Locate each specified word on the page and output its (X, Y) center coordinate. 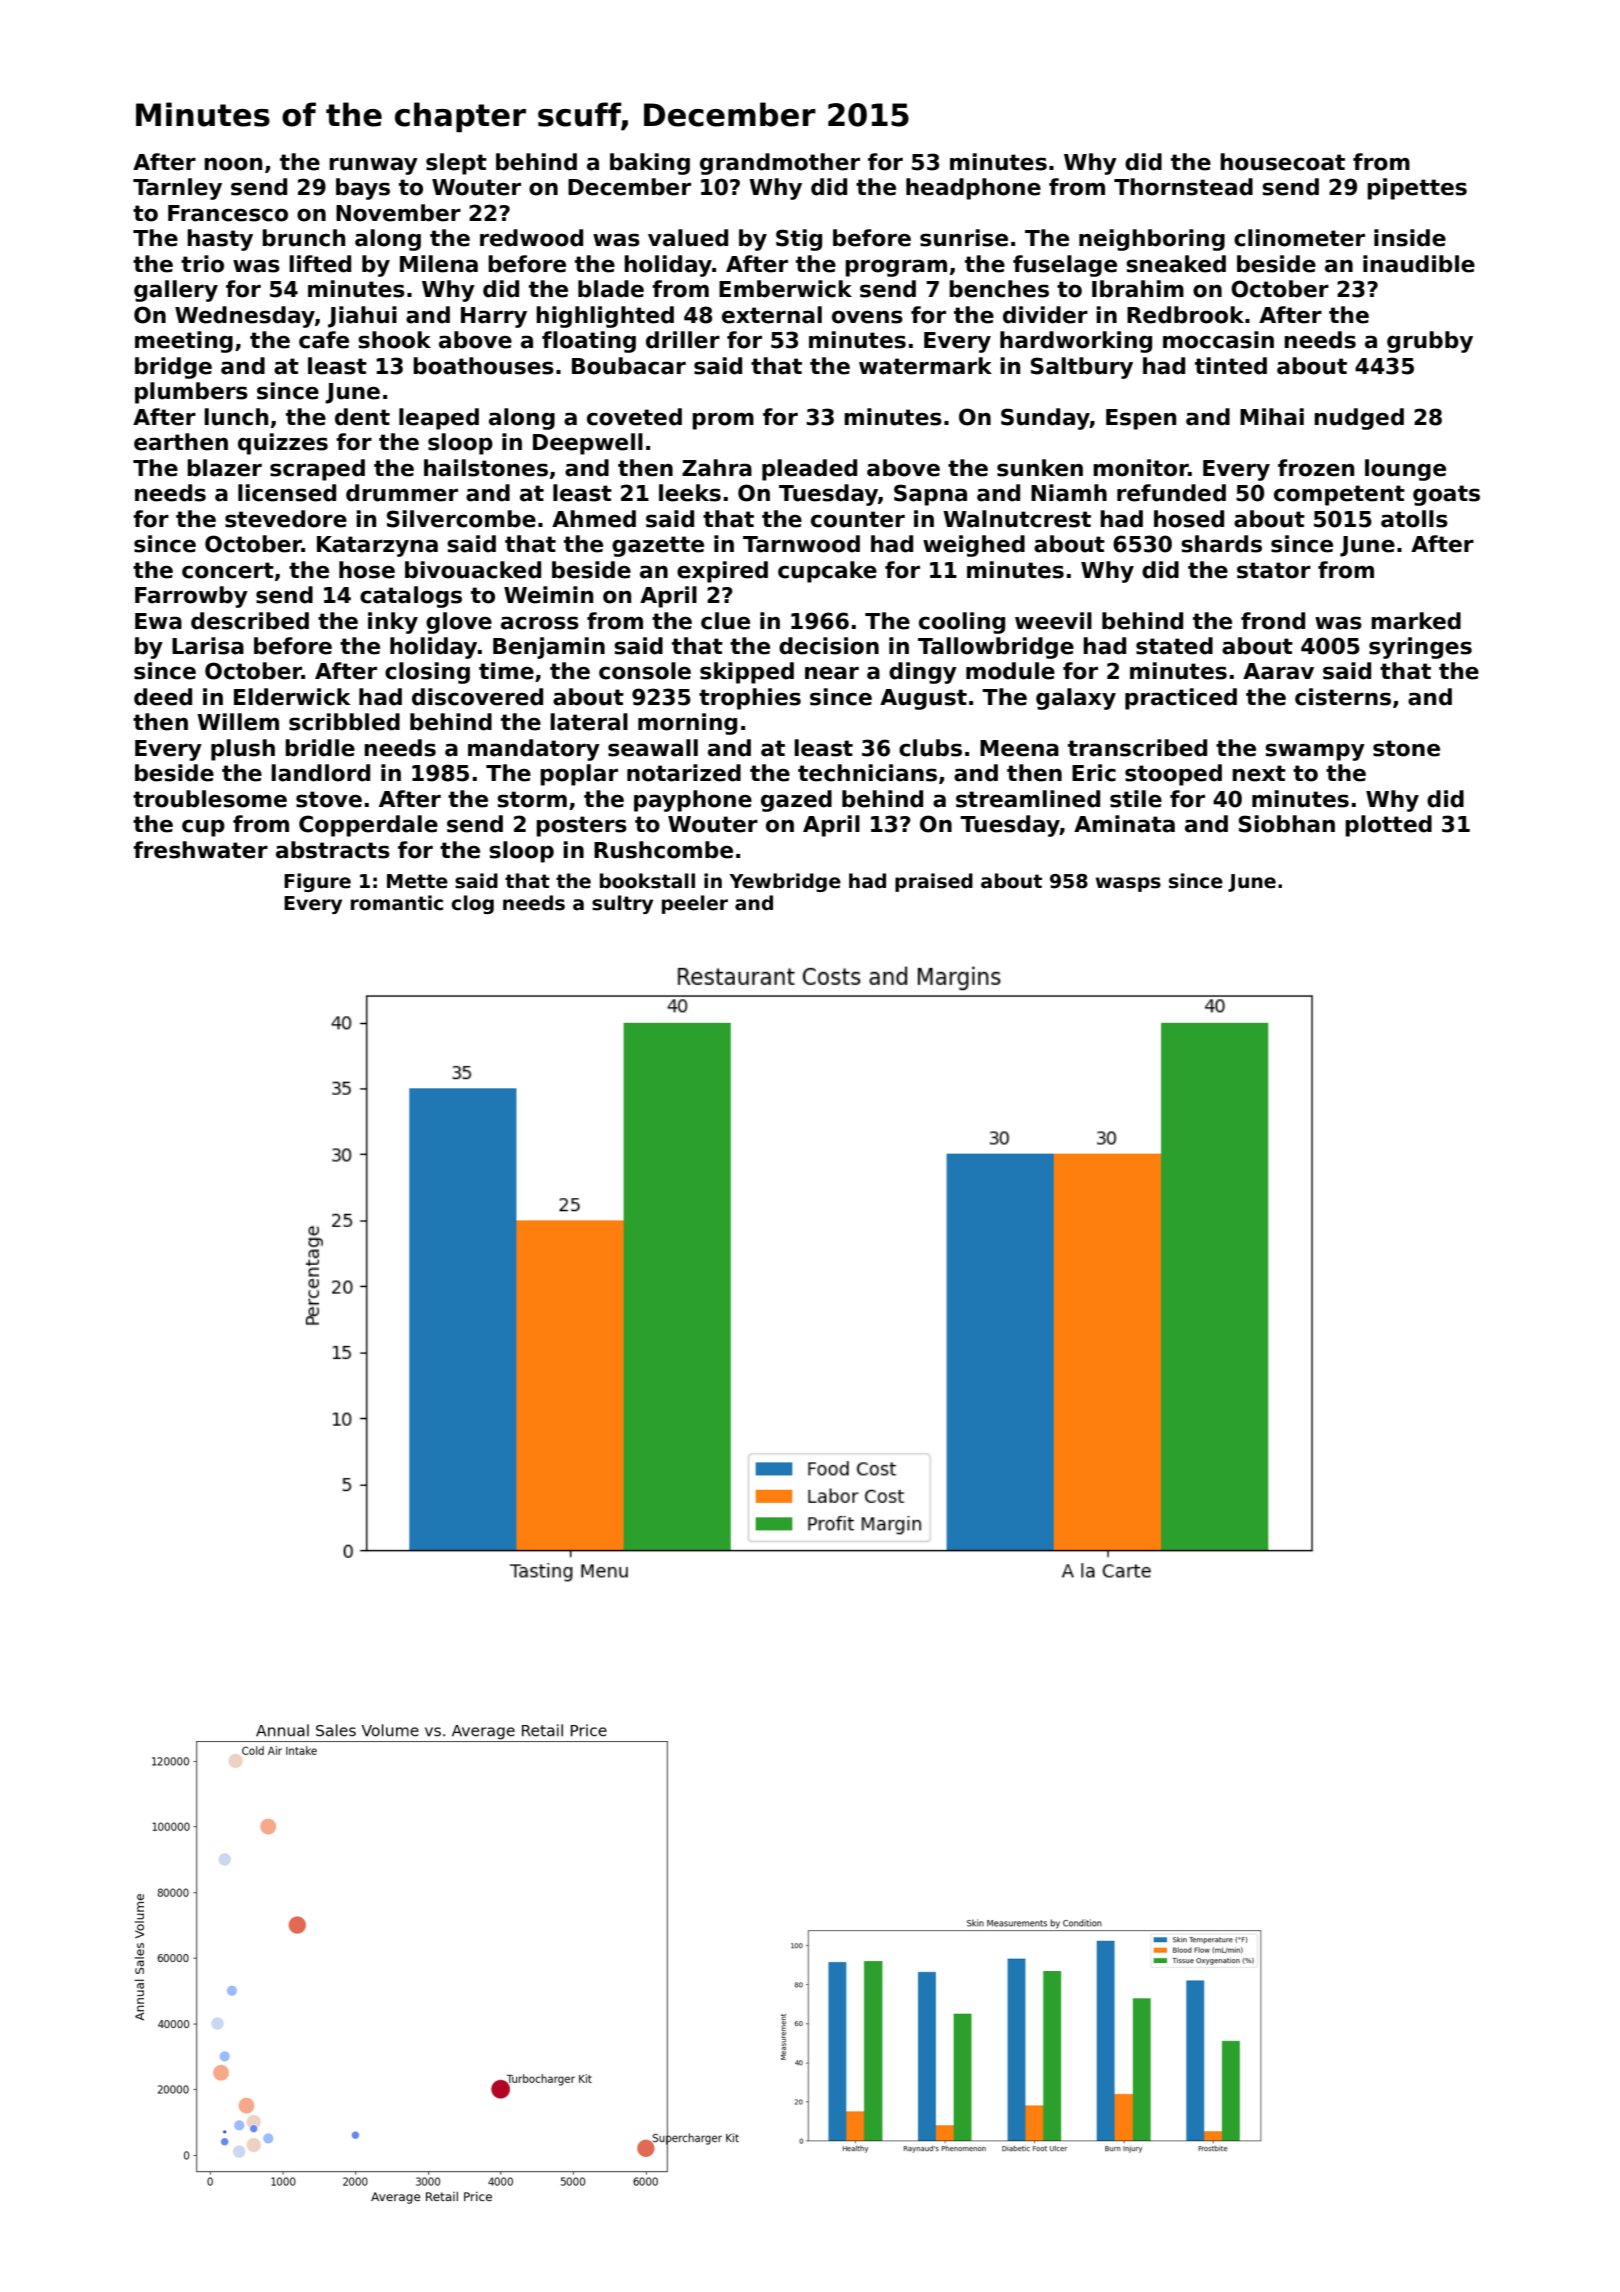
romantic (397, 903)
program (896, 268)
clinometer (1299, 238)
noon (233, 164)
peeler (695, 904)
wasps (1128, 884)
